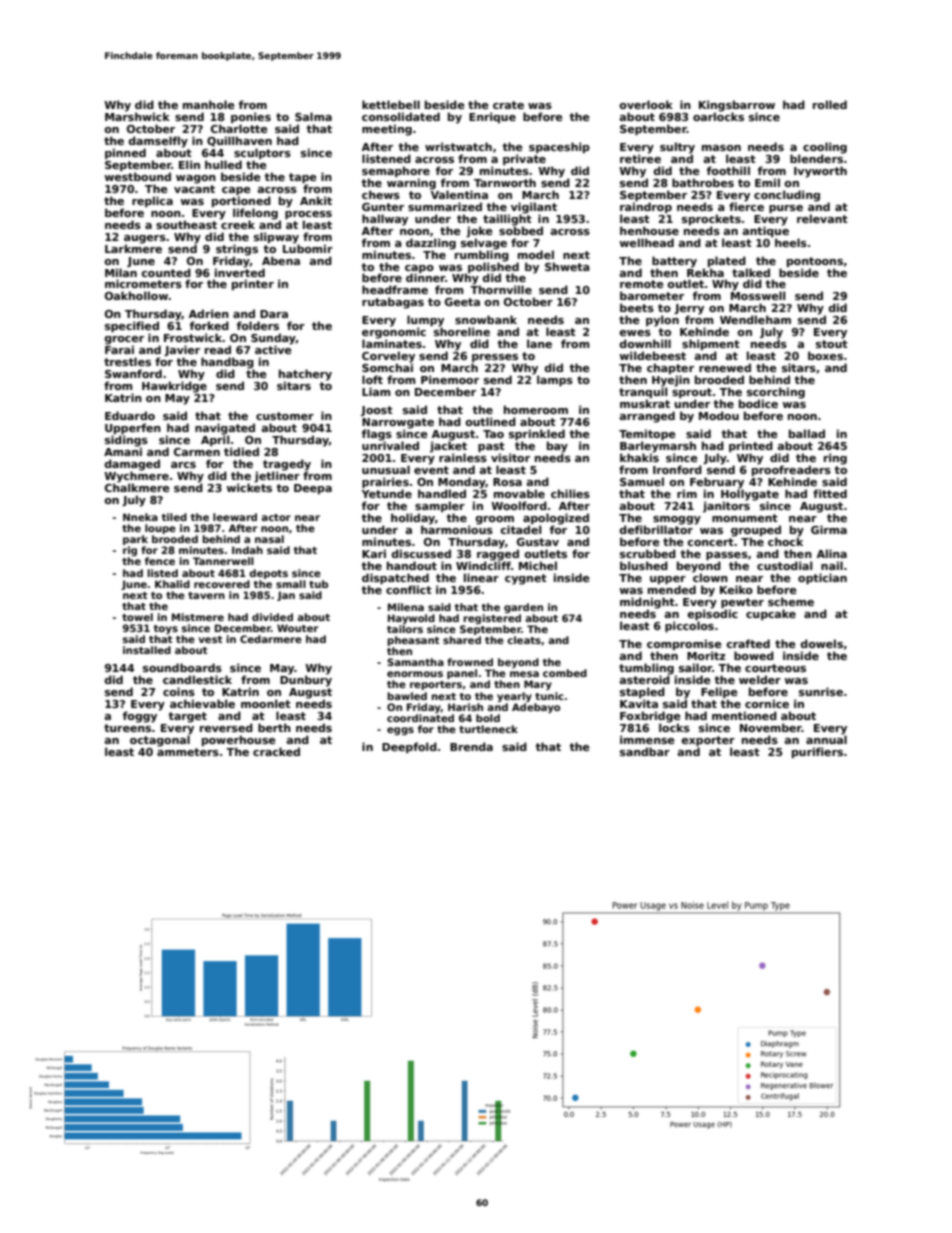  Describe the element at coordinates (126, 441) in the image. I see `sidings` at that location.
